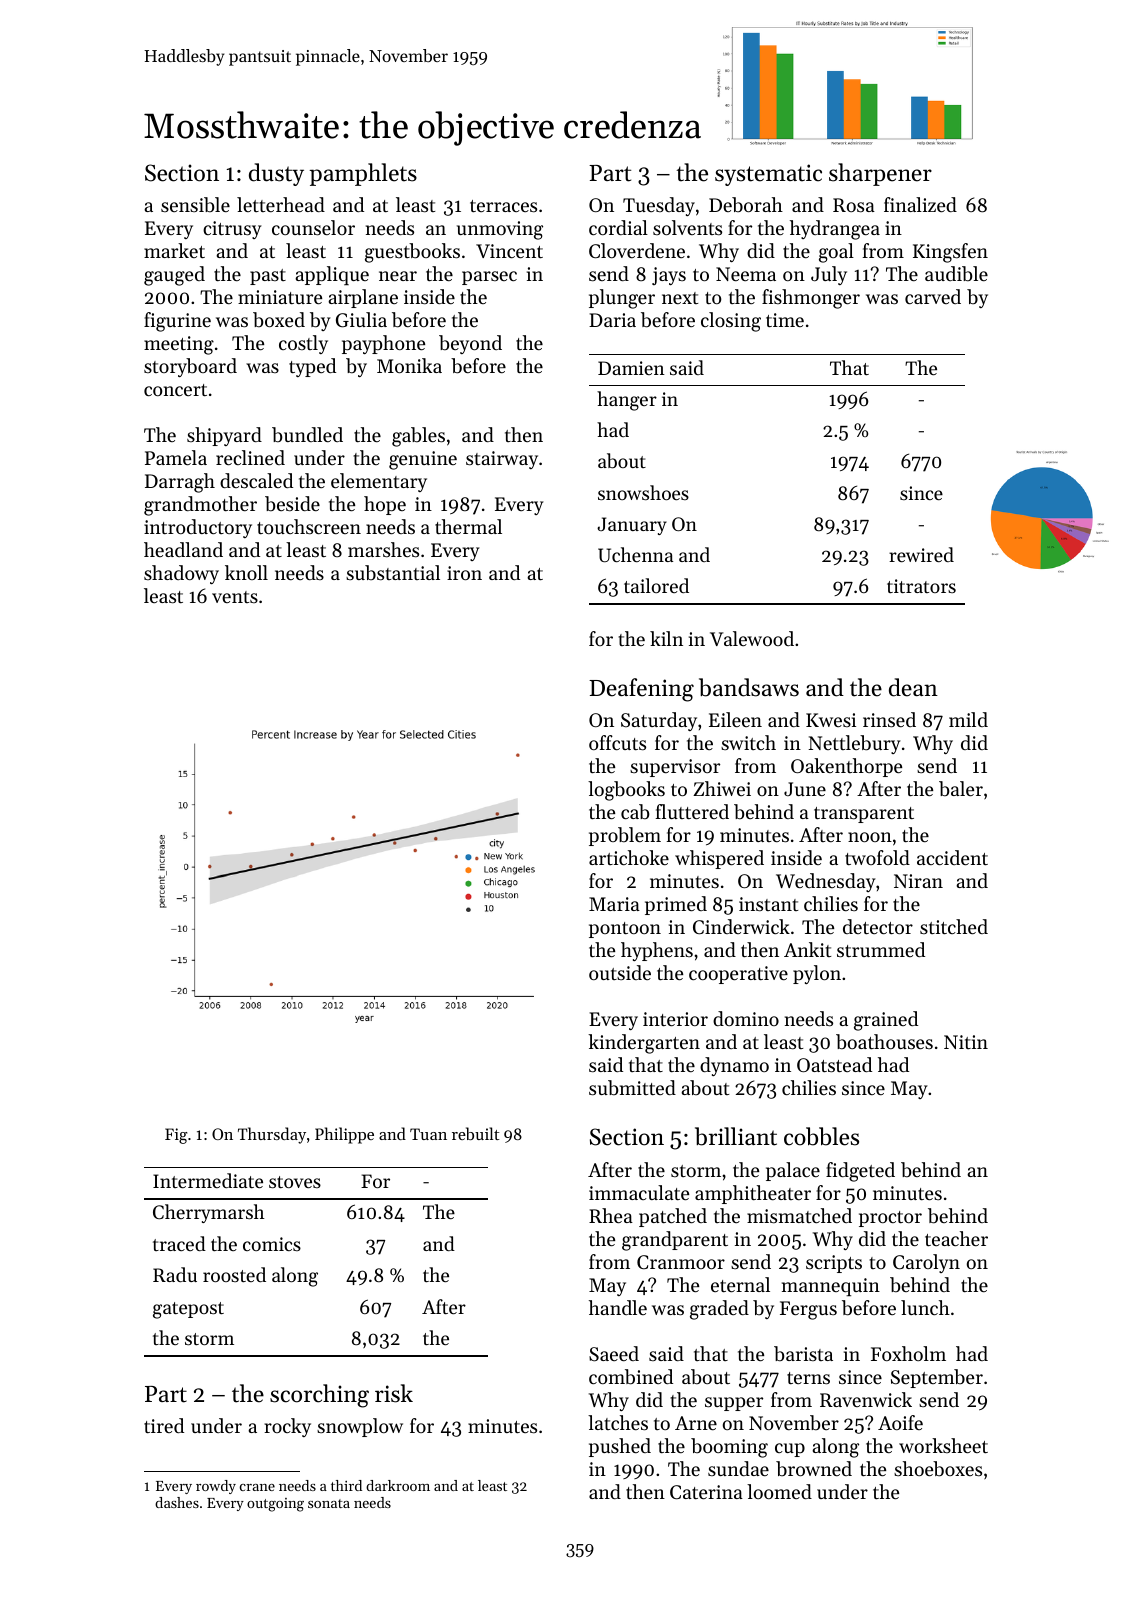  I want to click on rebuilt, so click(475, 1133).
